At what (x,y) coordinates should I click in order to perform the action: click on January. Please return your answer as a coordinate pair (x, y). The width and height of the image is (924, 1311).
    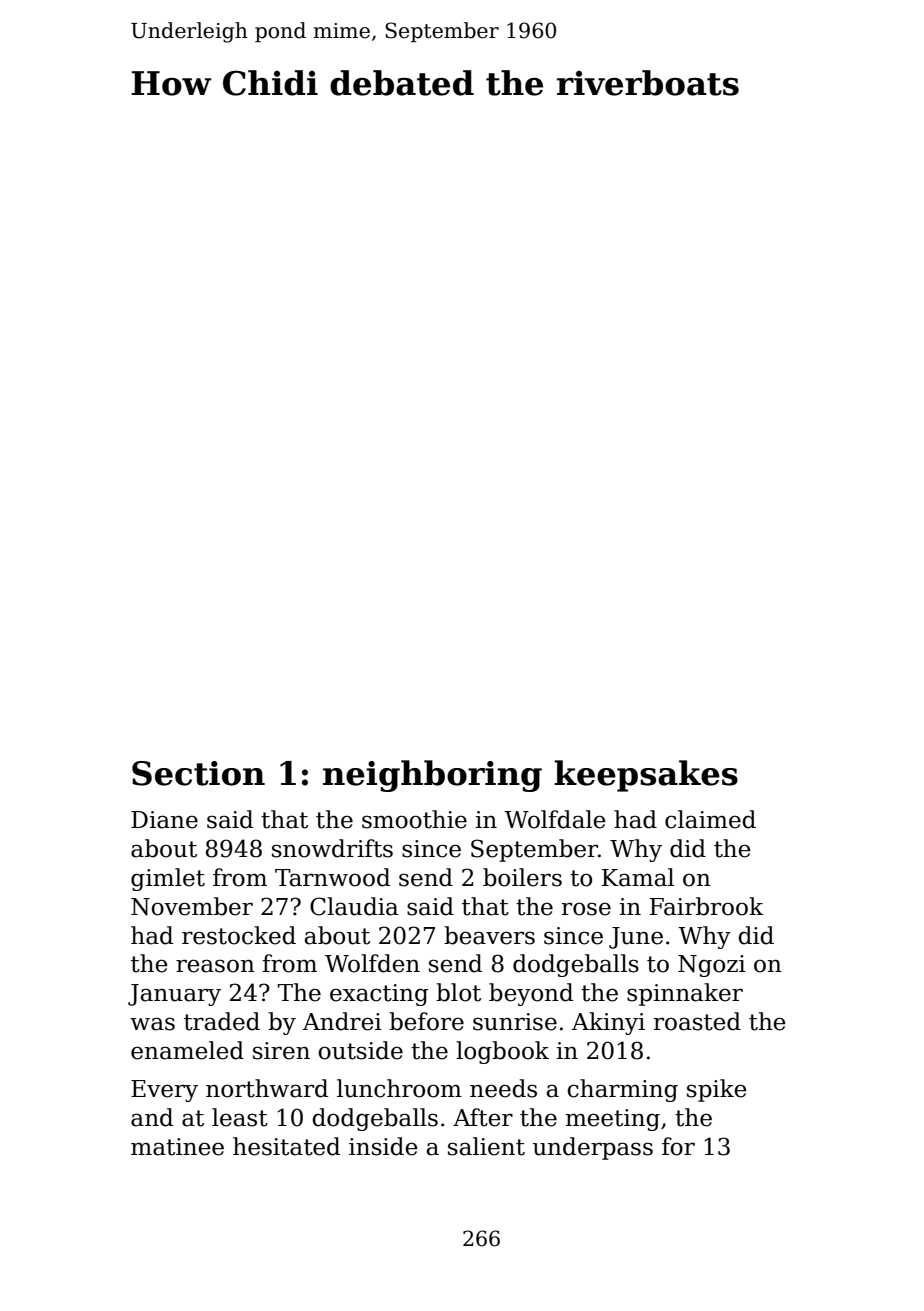
    Looking at the image, I should click on (174, 995).
